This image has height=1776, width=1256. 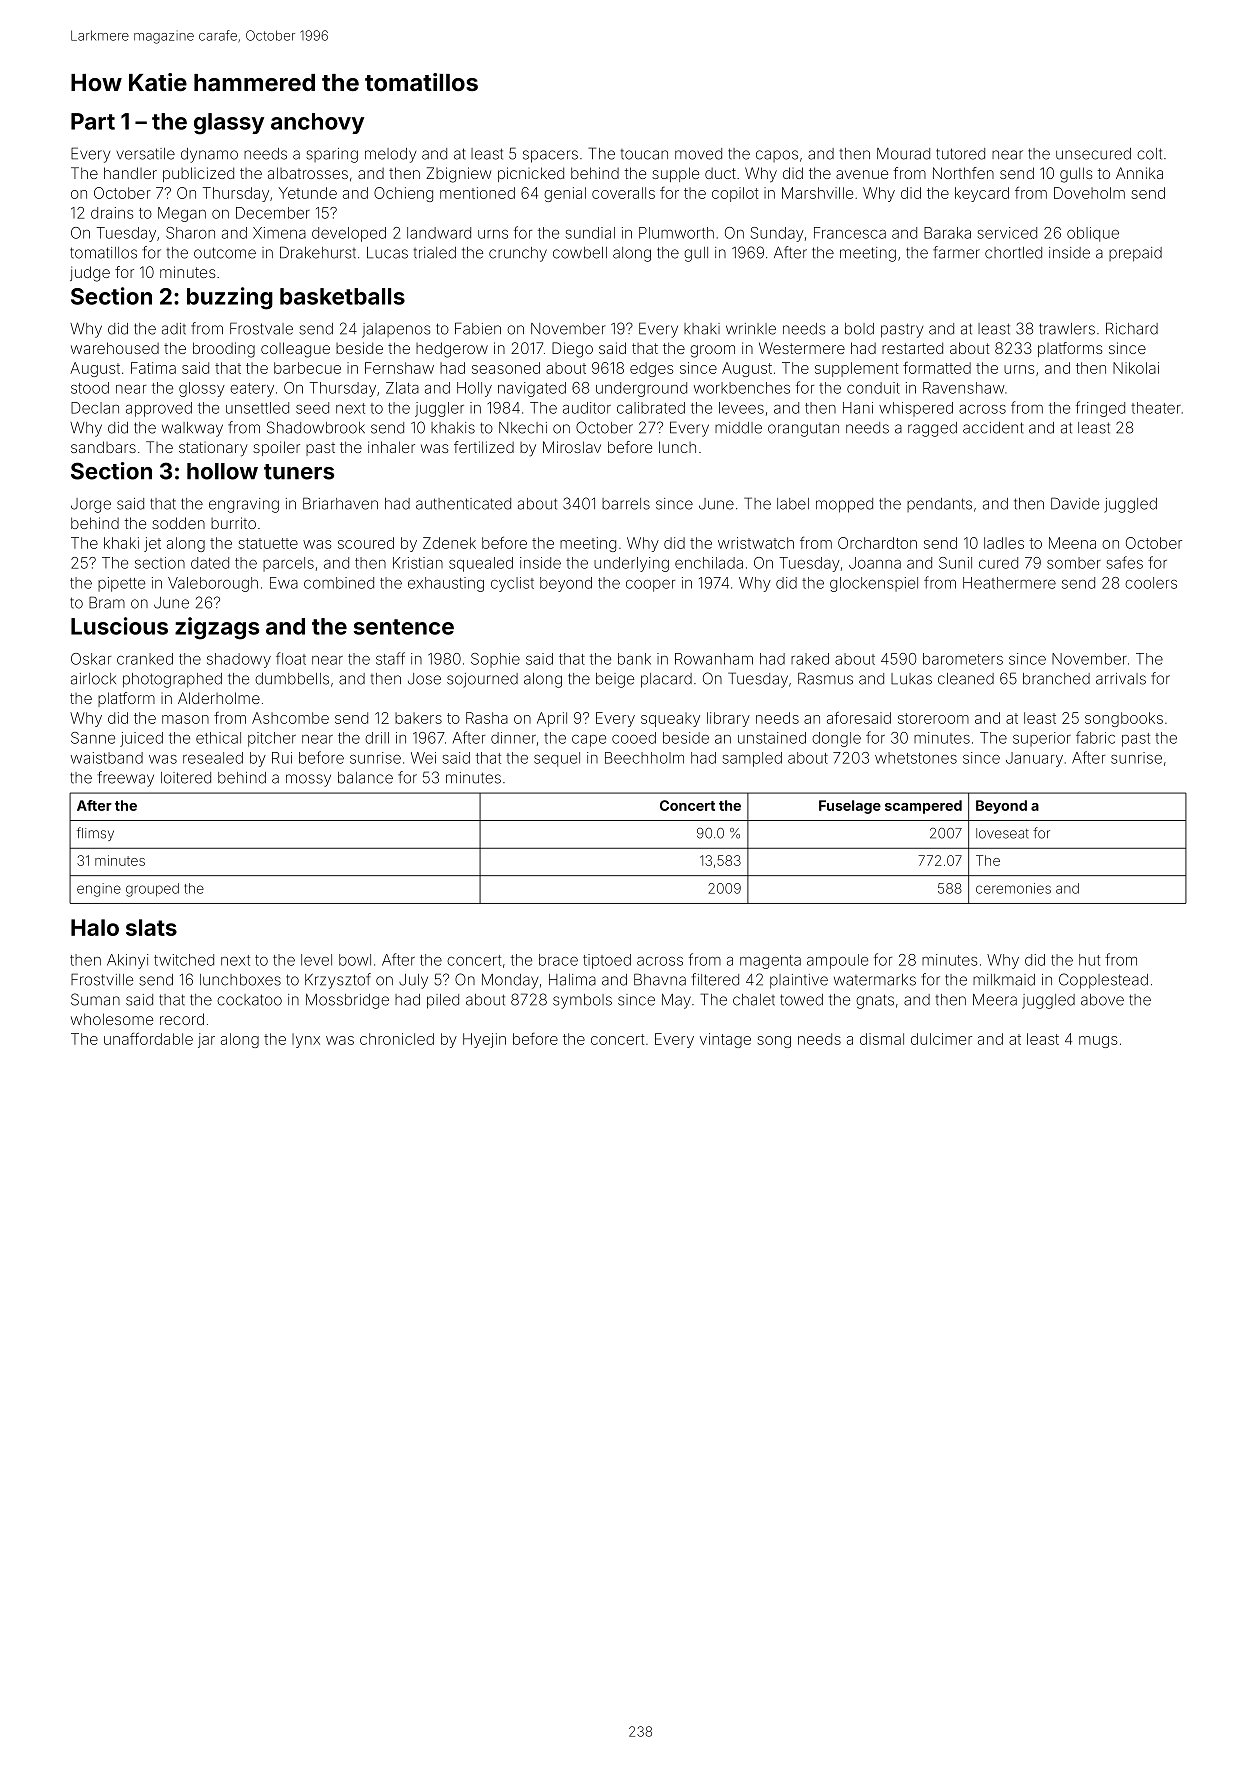 I want to click on restarted, so click(x=912, y=348).
